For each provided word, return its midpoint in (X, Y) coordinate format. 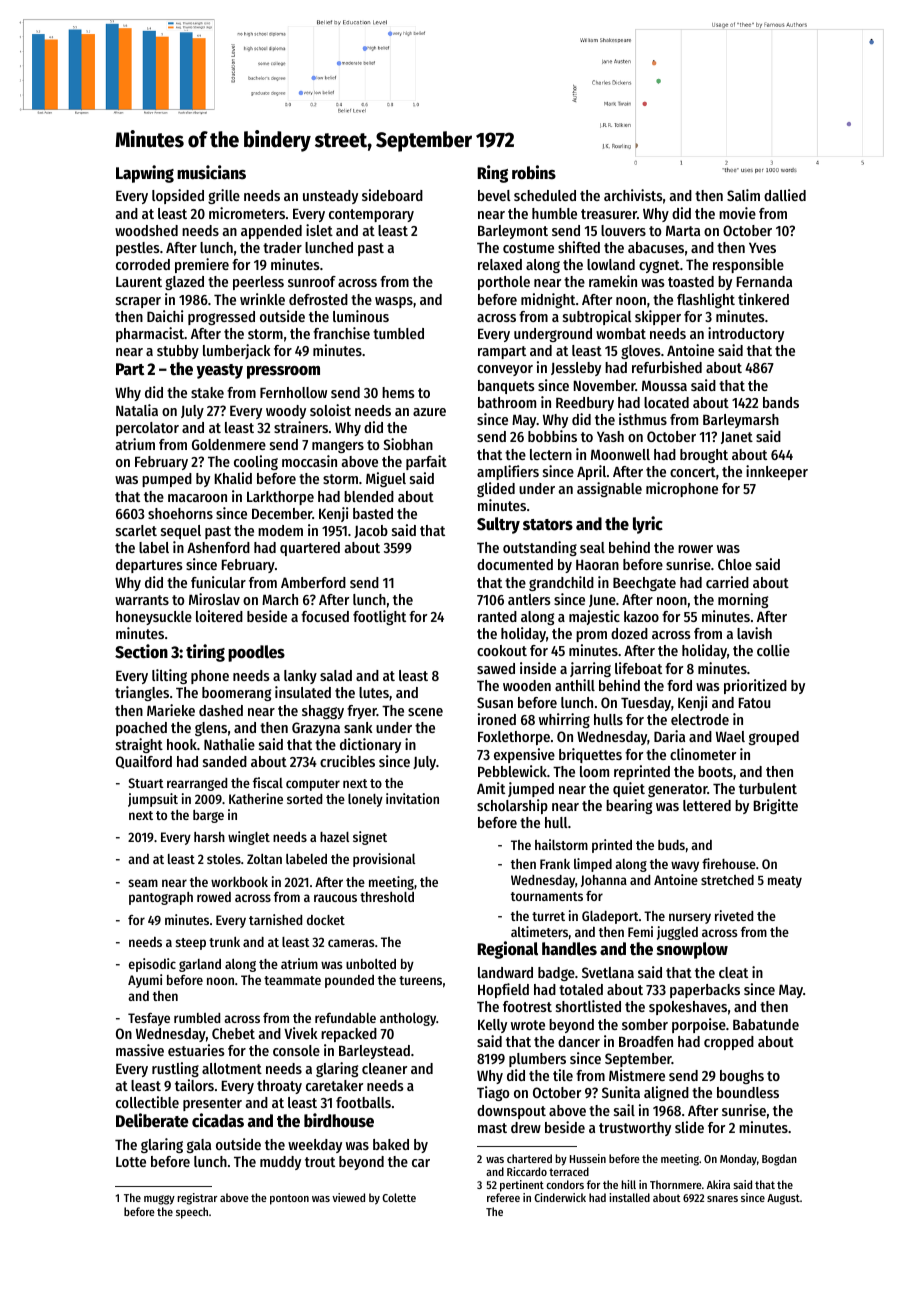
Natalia (137, 410)
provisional (384, 860)
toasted (691, 281)
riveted (734, 915)
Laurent (139, 281)
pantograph (161, 898)
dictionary (370, 745)
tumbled (398, 333)
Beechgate (644, 584)
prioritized (755, 686)
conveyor (505, 370)
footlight (379, 617)
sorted (304, 799)
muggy (159, 1200)
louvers (623, 230)
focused (325, 616)
